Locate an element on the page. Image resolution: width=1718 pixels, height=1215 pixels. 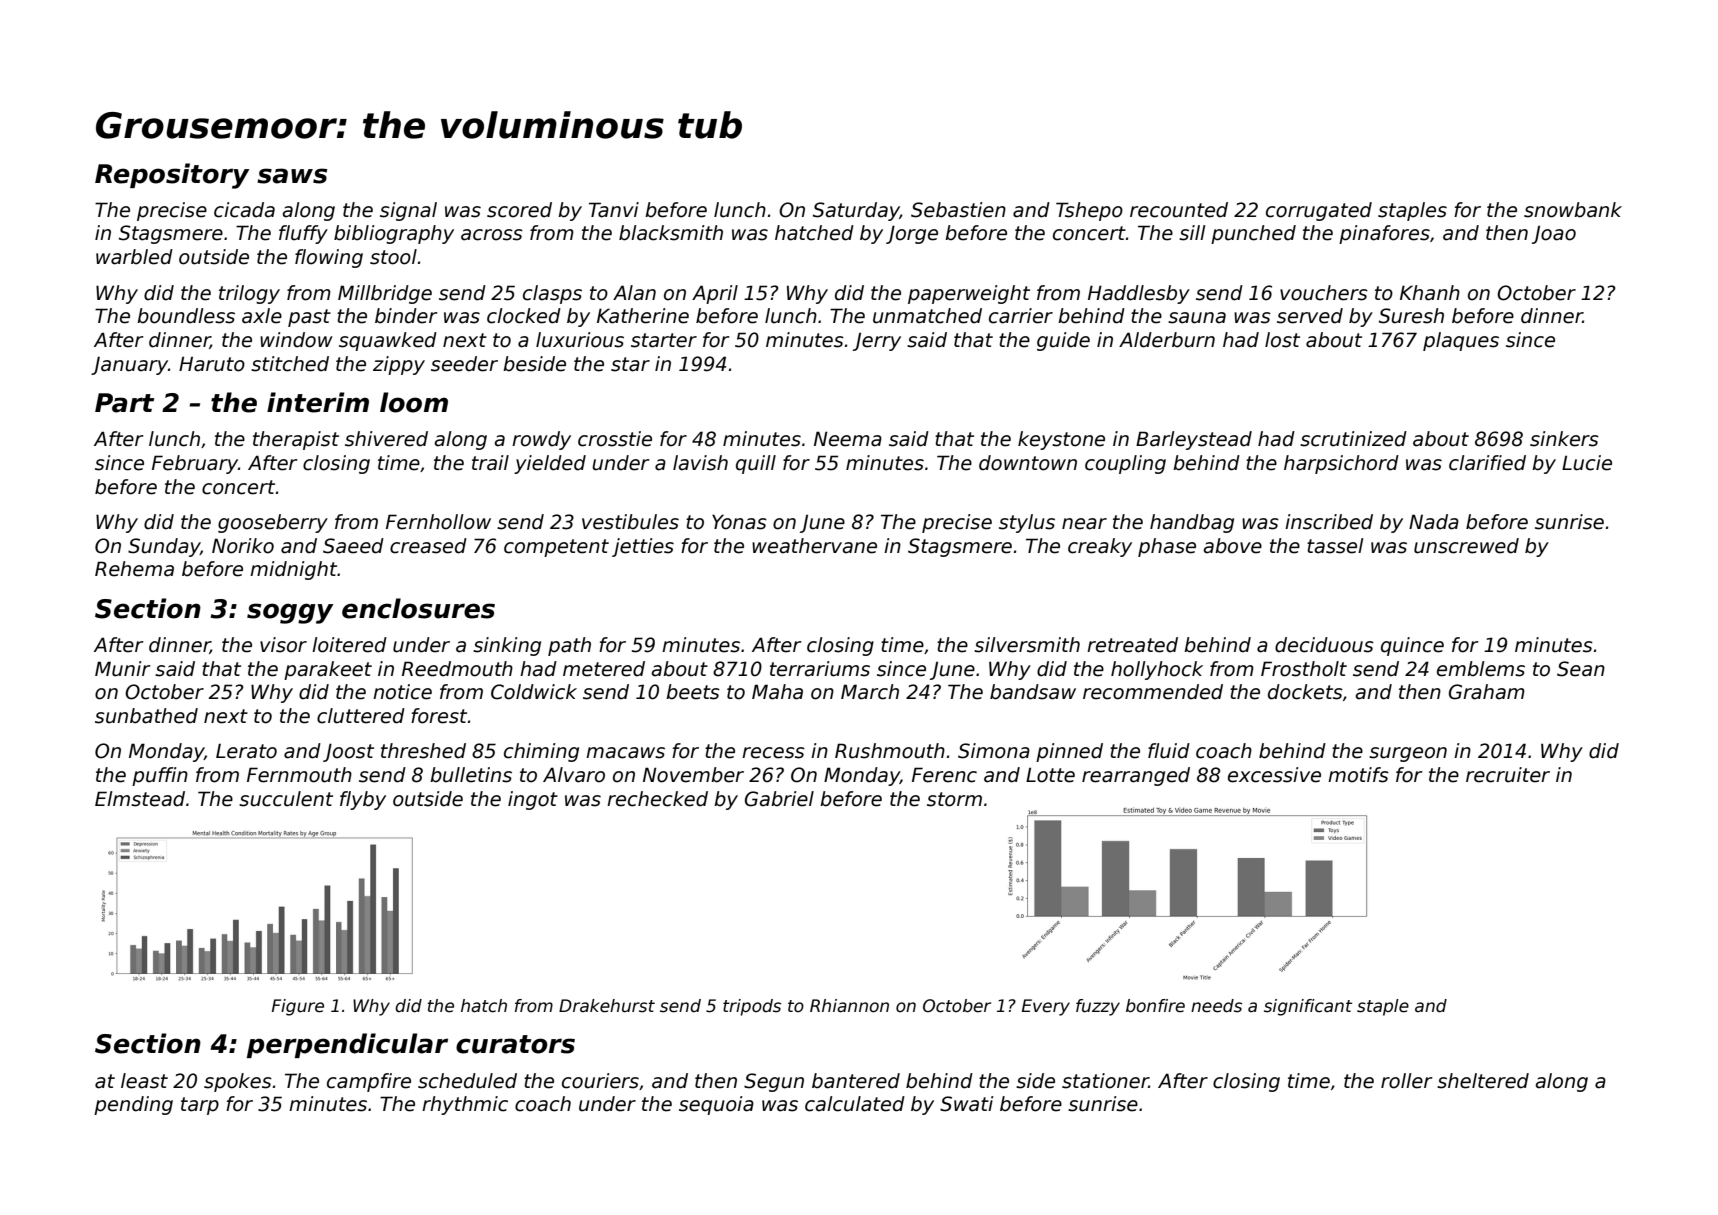
Yonas is located at coordinates (739, 522).
